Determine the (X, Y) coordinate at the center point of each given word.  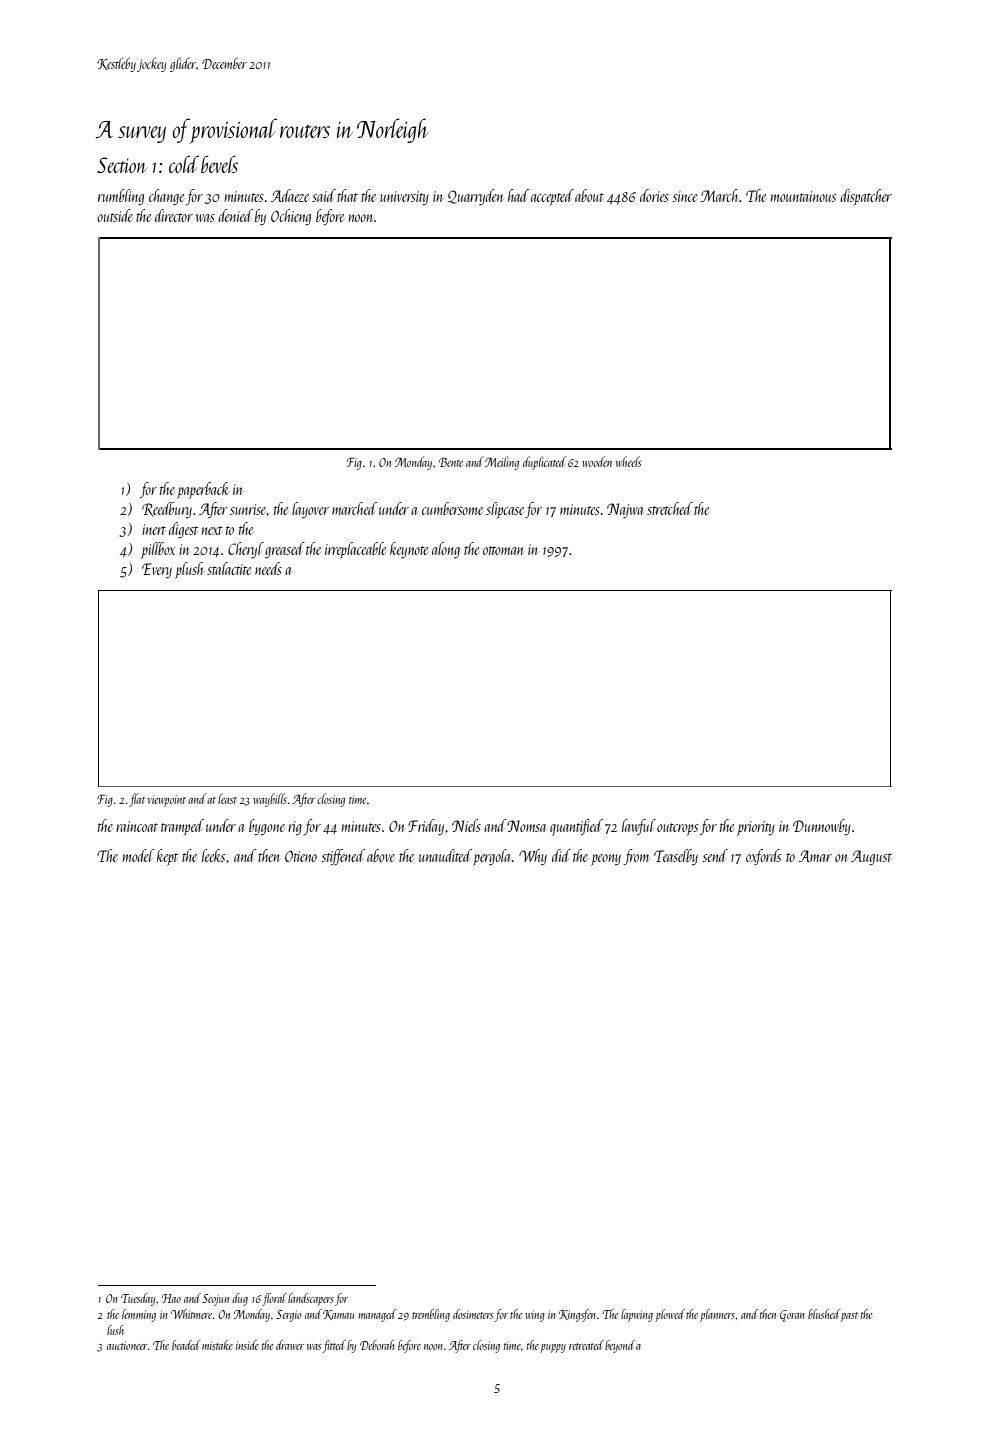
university (404, 198)
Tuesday (138, 1299)
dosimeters (473, 1314)
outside (115, 215)
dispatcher (866, 197)
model (138, 855)
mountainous (803, 196)
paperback (203, 490)
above (381, 855)
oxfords (763, 857)
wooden (597, 461)
